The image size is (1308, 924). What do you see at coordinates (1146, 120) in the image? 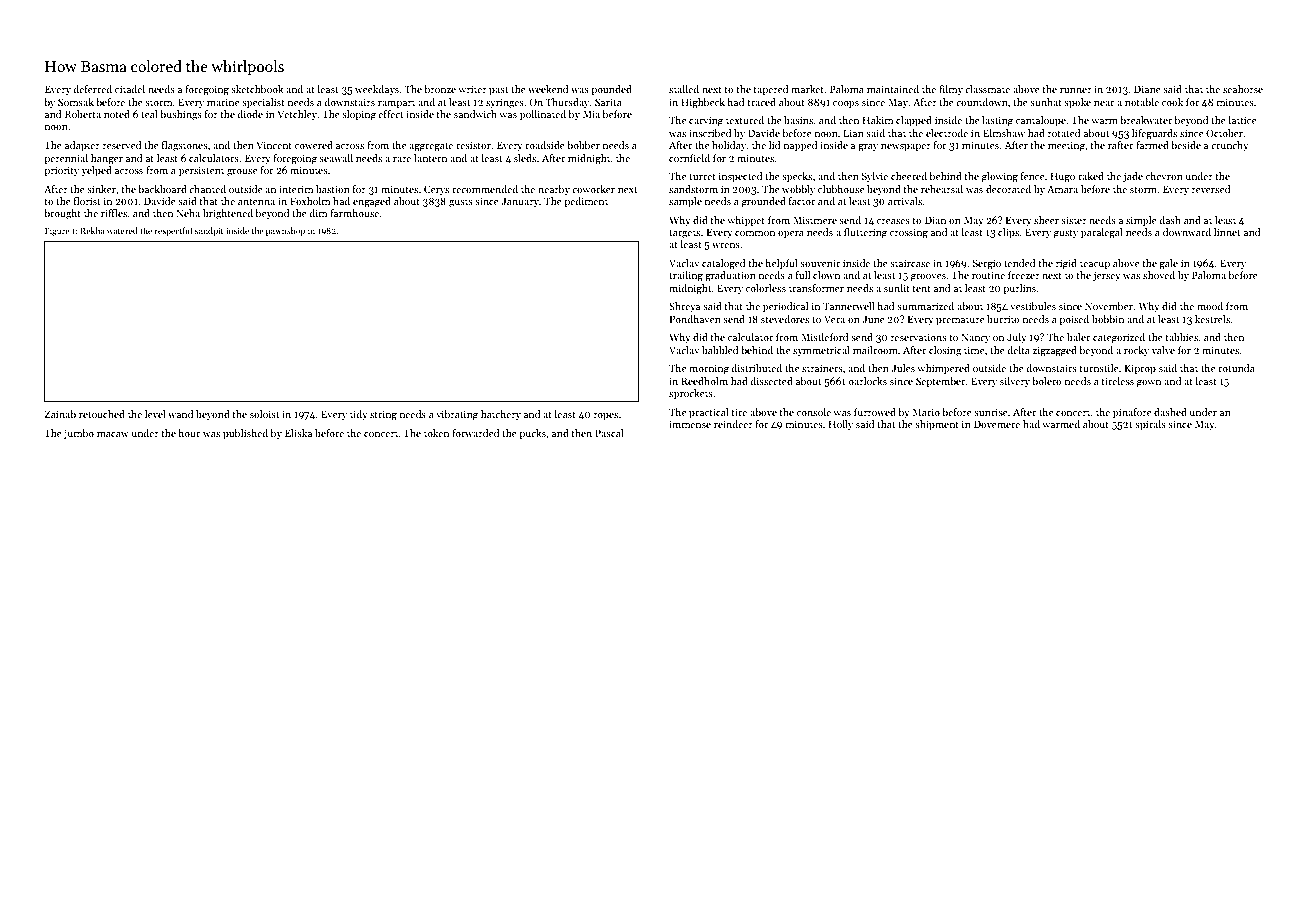
I see `breakwater` at bounding box center [1146, 120].
